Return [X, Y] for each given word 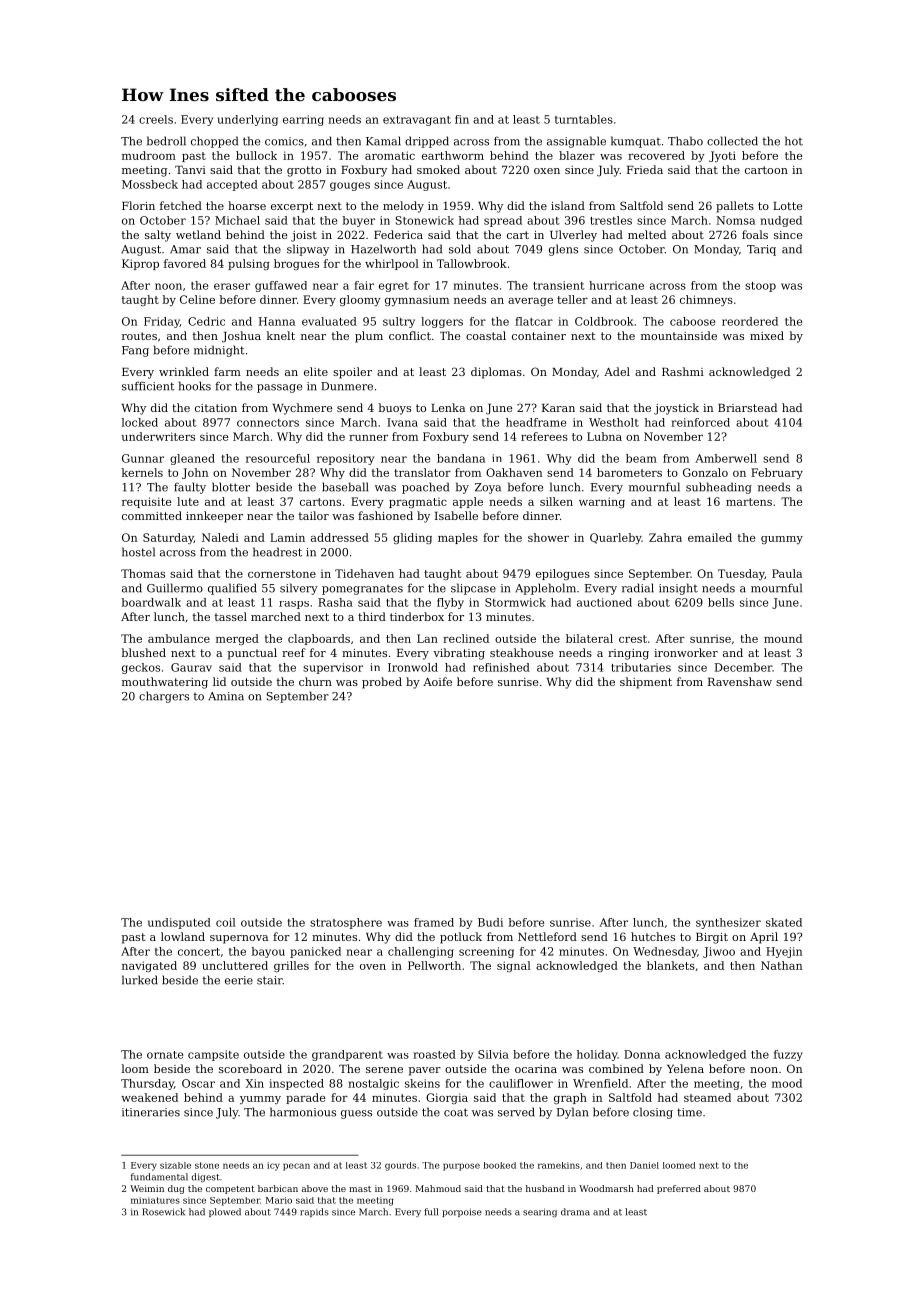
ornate [165, 1055]
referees [544, 436]
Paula [787, 573]
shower [548, 537]
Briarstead [747, 407]
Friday [162, 322]
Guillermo [175, 588]
